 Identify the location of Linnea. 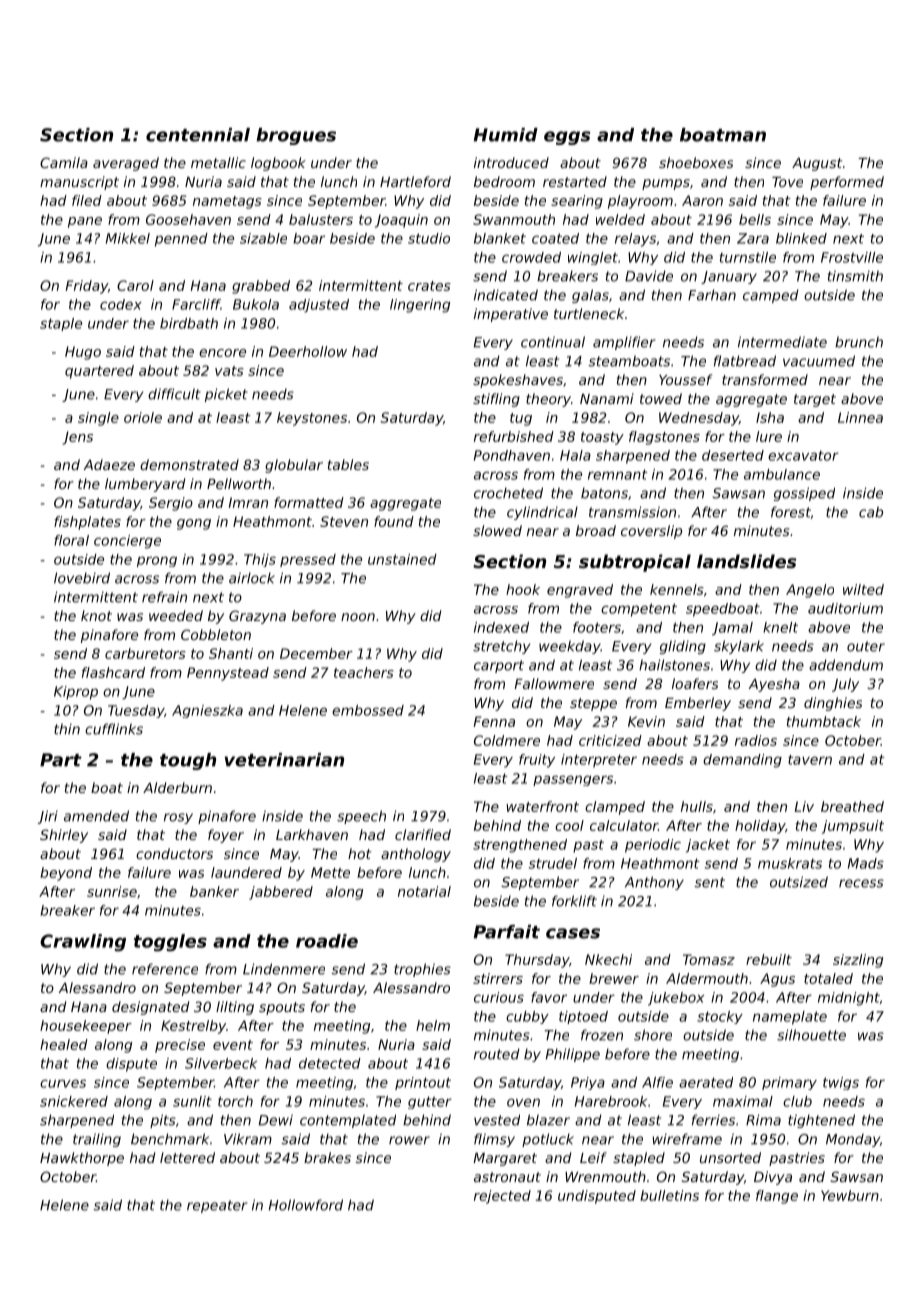
(860, 417).
